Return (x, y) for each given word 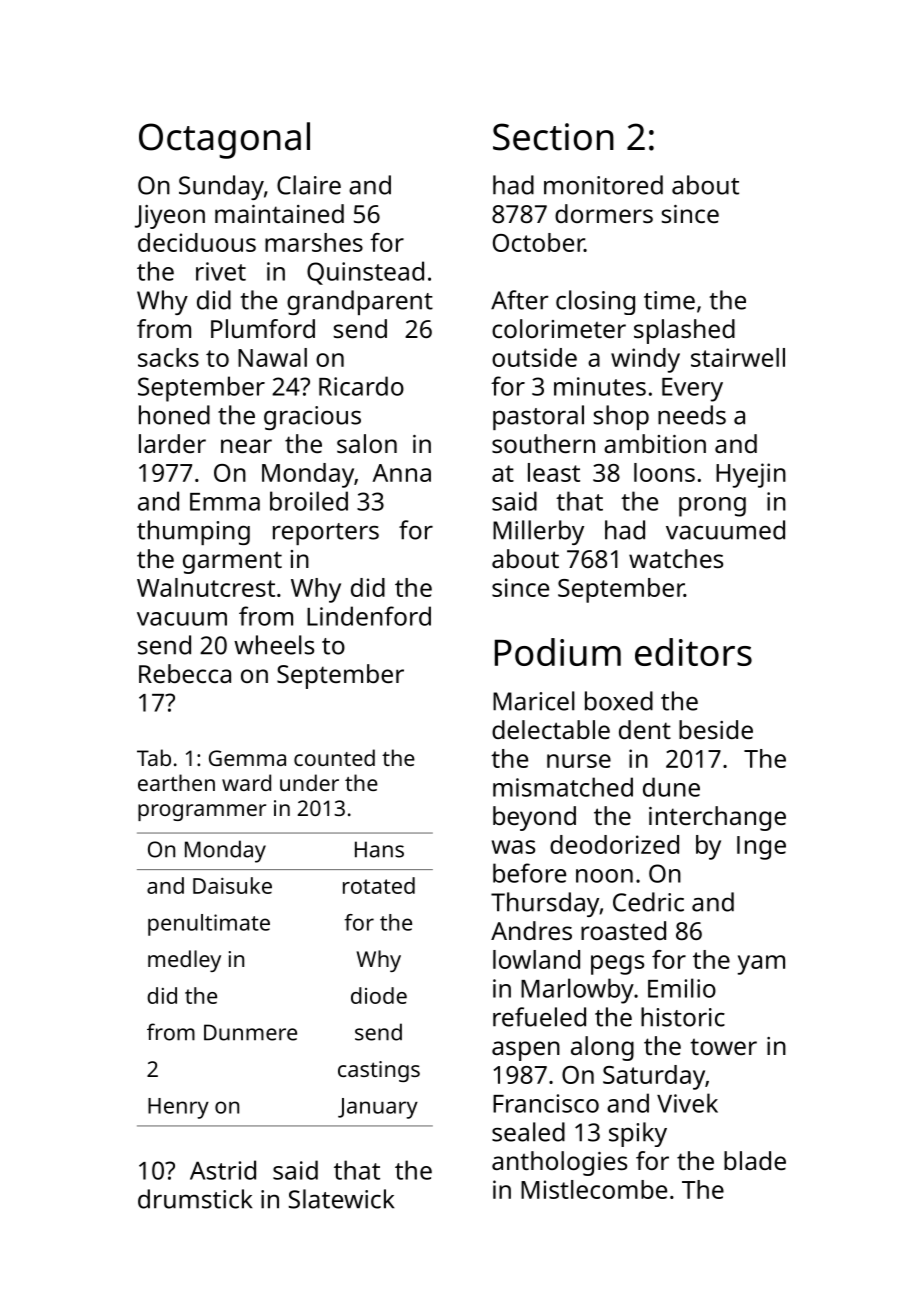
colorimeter (559, 328)
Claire (309, 185)
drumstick (195, 1199)
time (669, 300)
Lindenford (369, 616)
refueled (539, 1017)
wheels (274, 645)
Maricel (534, 701)
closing (595, 302)
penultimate (209, 925)
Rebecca (185, 673)
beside (716, 729)
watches (676, 558)
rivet (221, 271)
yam (761, 965)
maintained (279, 213)
